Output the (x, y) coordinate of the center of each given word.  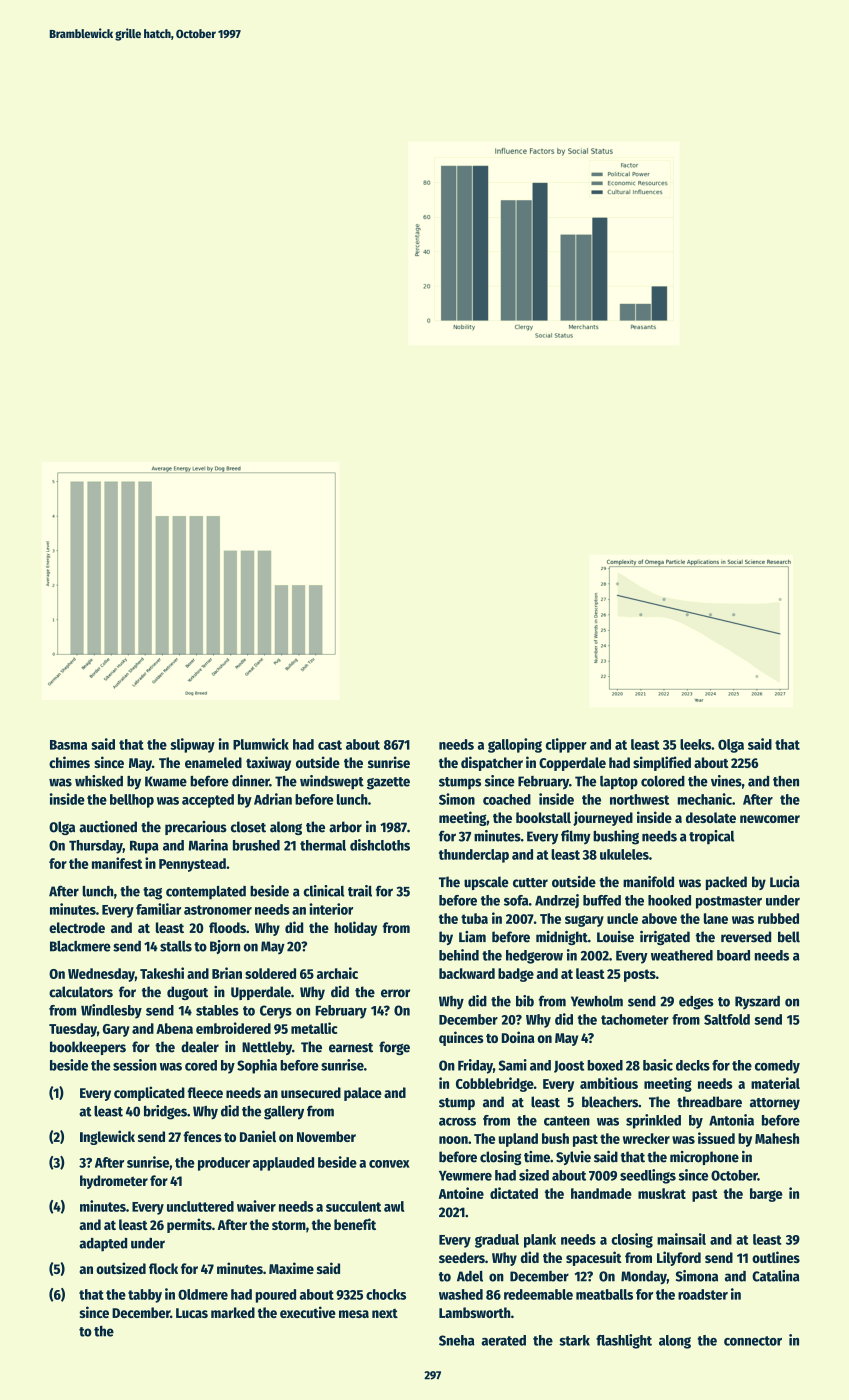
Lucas (192, 1313)
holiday (355, 928)
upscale (486, 883)
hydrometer (114, 1182)
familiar (158, 909)
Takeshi (162, 973)
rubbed (778, 918)
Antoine (461, 1193)
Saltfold (727, 1019)
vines (726, 781)
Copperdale (572, 764)
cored (201, 1065)
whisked (99, 781)
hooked (669, 900)
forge (394, 1048)
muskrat (662, 1193)
